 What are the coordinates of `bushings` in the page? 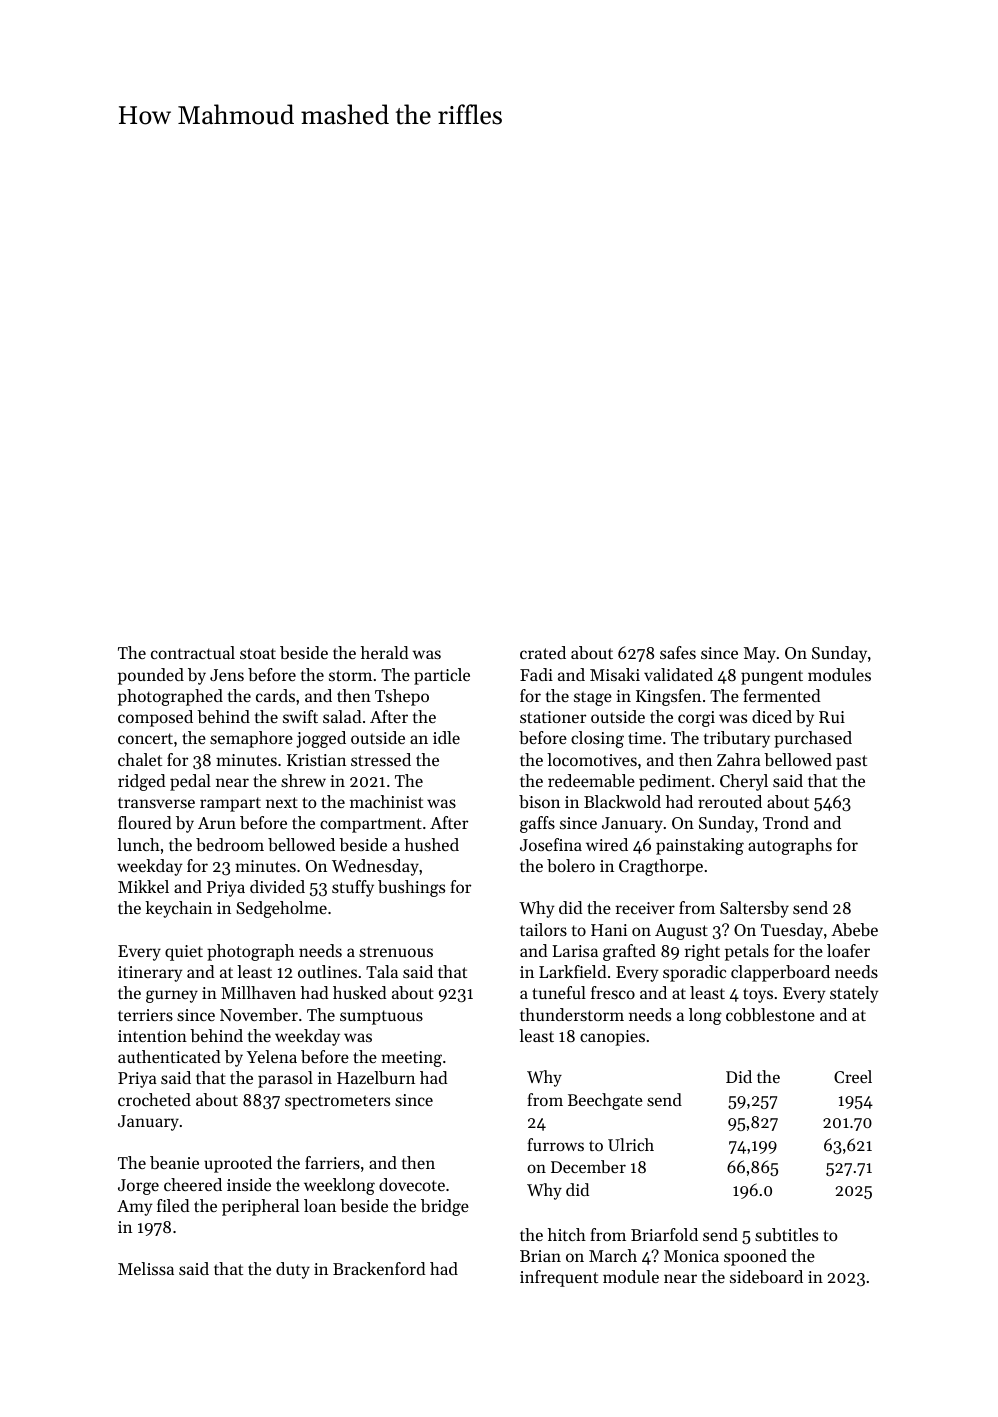 It's located at (411, 888).
